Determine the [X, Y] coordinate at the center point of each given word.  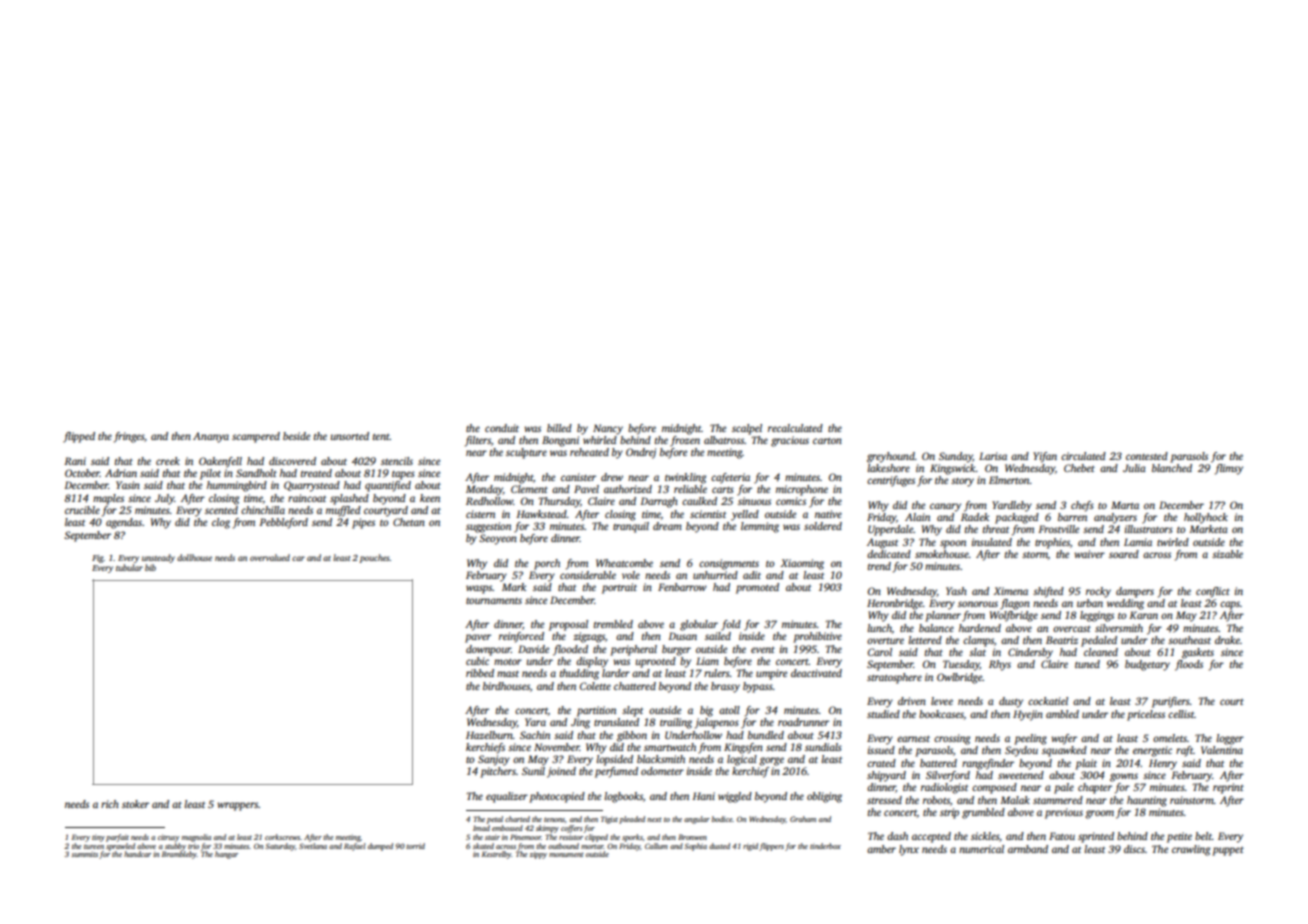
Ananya [211, 437]
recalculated [795, 428]
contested [1147, 456]
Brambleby [179, 855]
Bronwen [692, 837]
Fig [98, 559]
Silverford [948, 776]
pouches [374, 558]
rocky [1098, 592]
